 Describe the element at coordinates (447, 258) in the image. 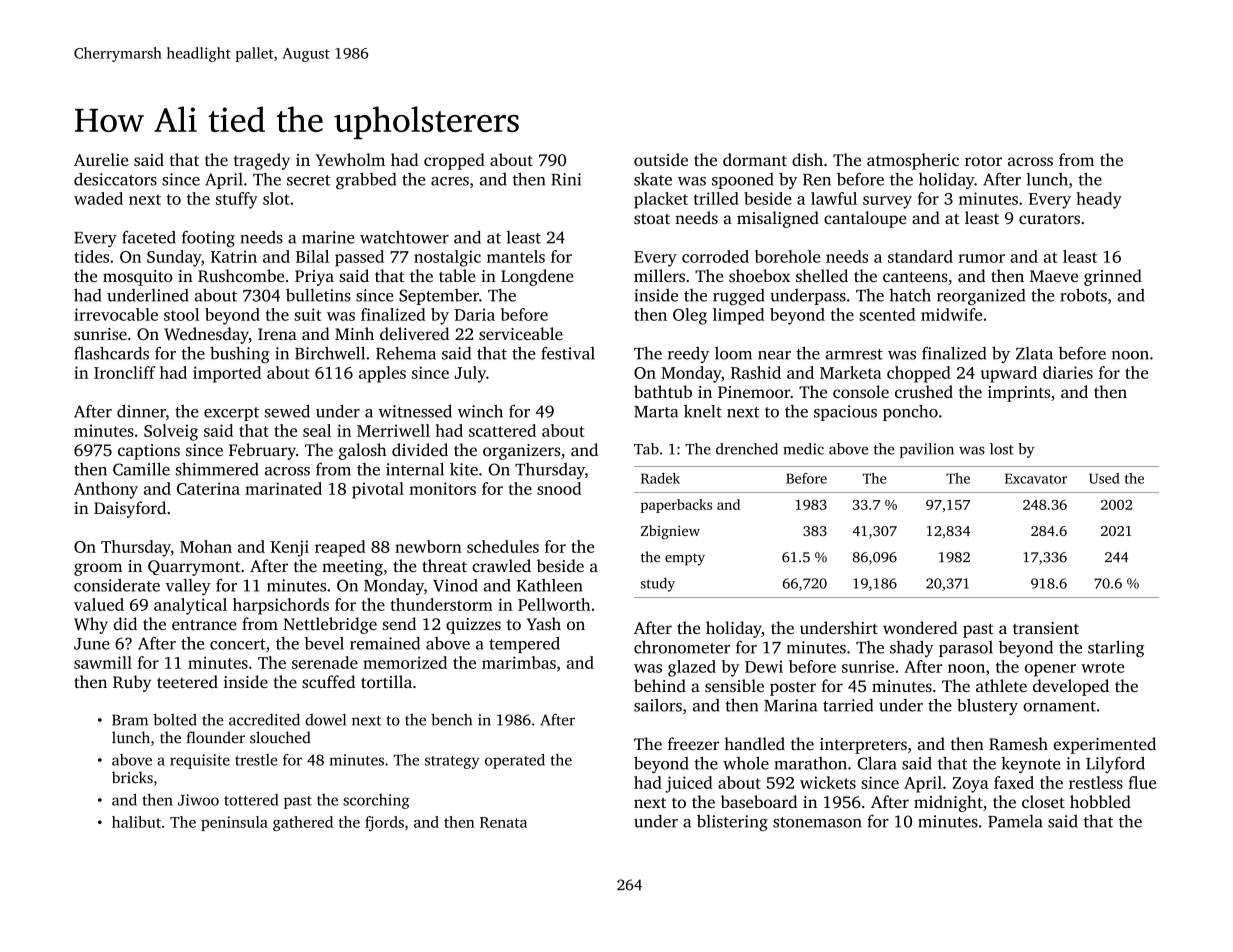

I see `nostalgic` at that location.
